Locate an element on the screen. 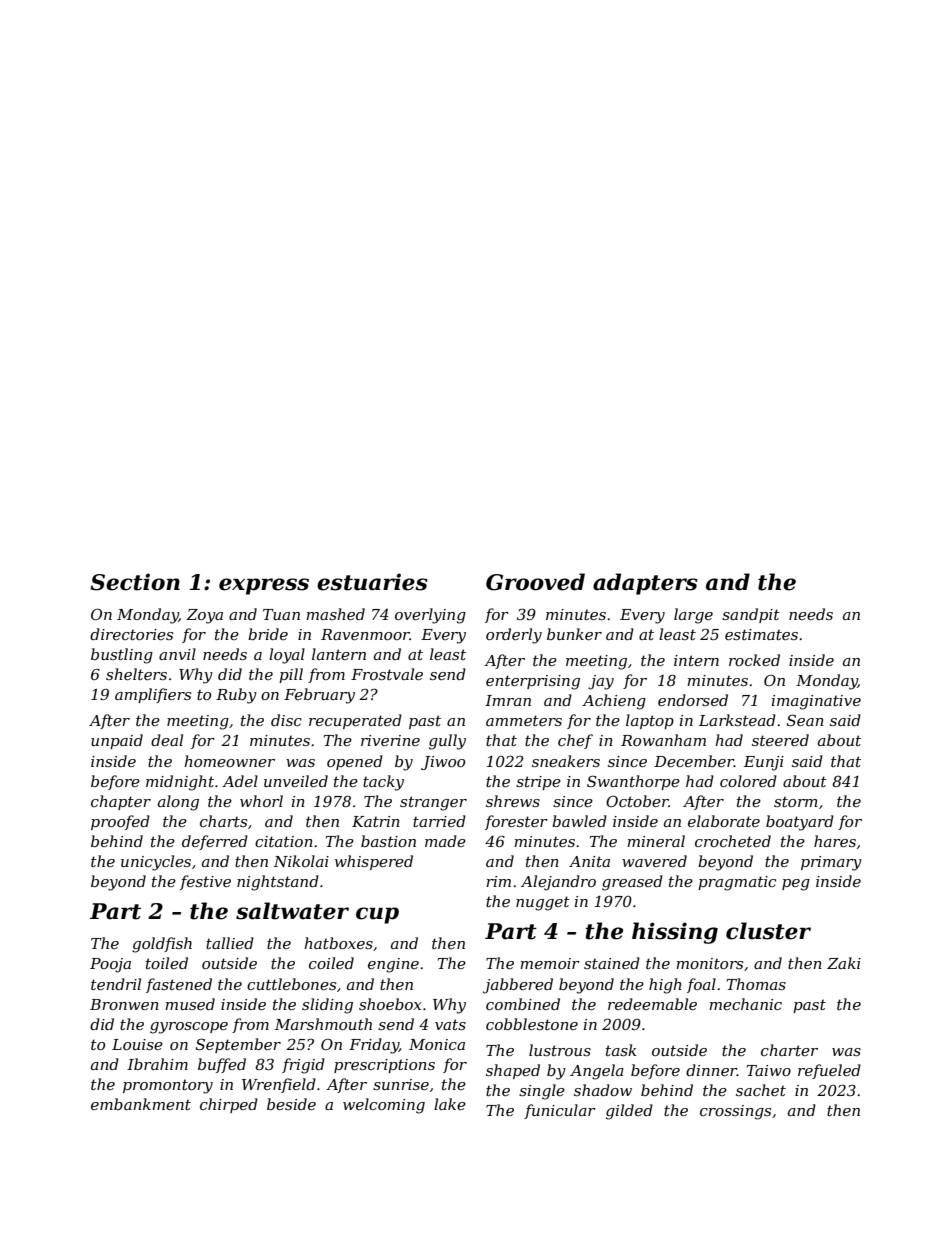 This screenshot has height=1233, width=952. October is located at coordinates (637, 801).
